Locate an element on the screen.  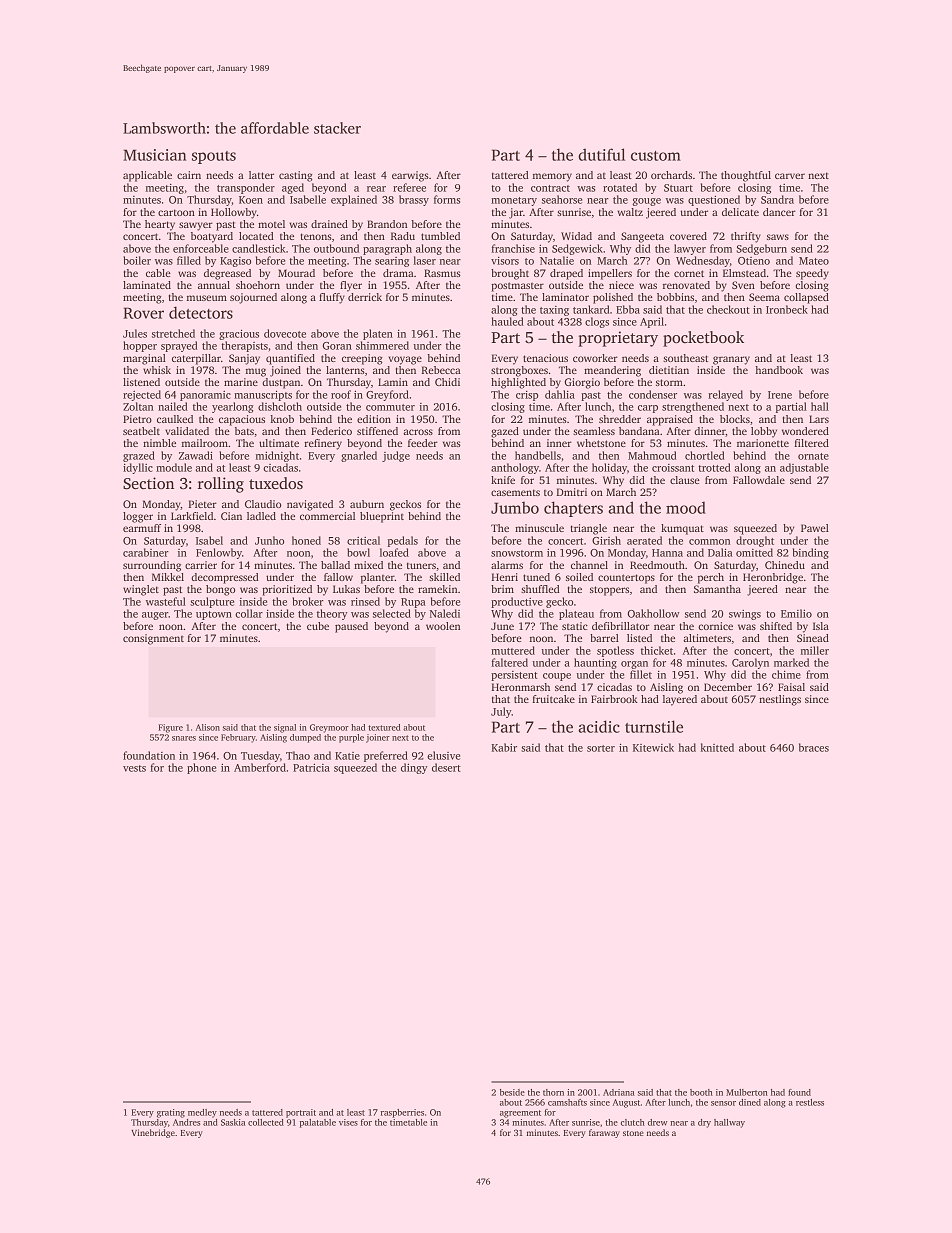
agreement is located at coordinates (520, 1114).
